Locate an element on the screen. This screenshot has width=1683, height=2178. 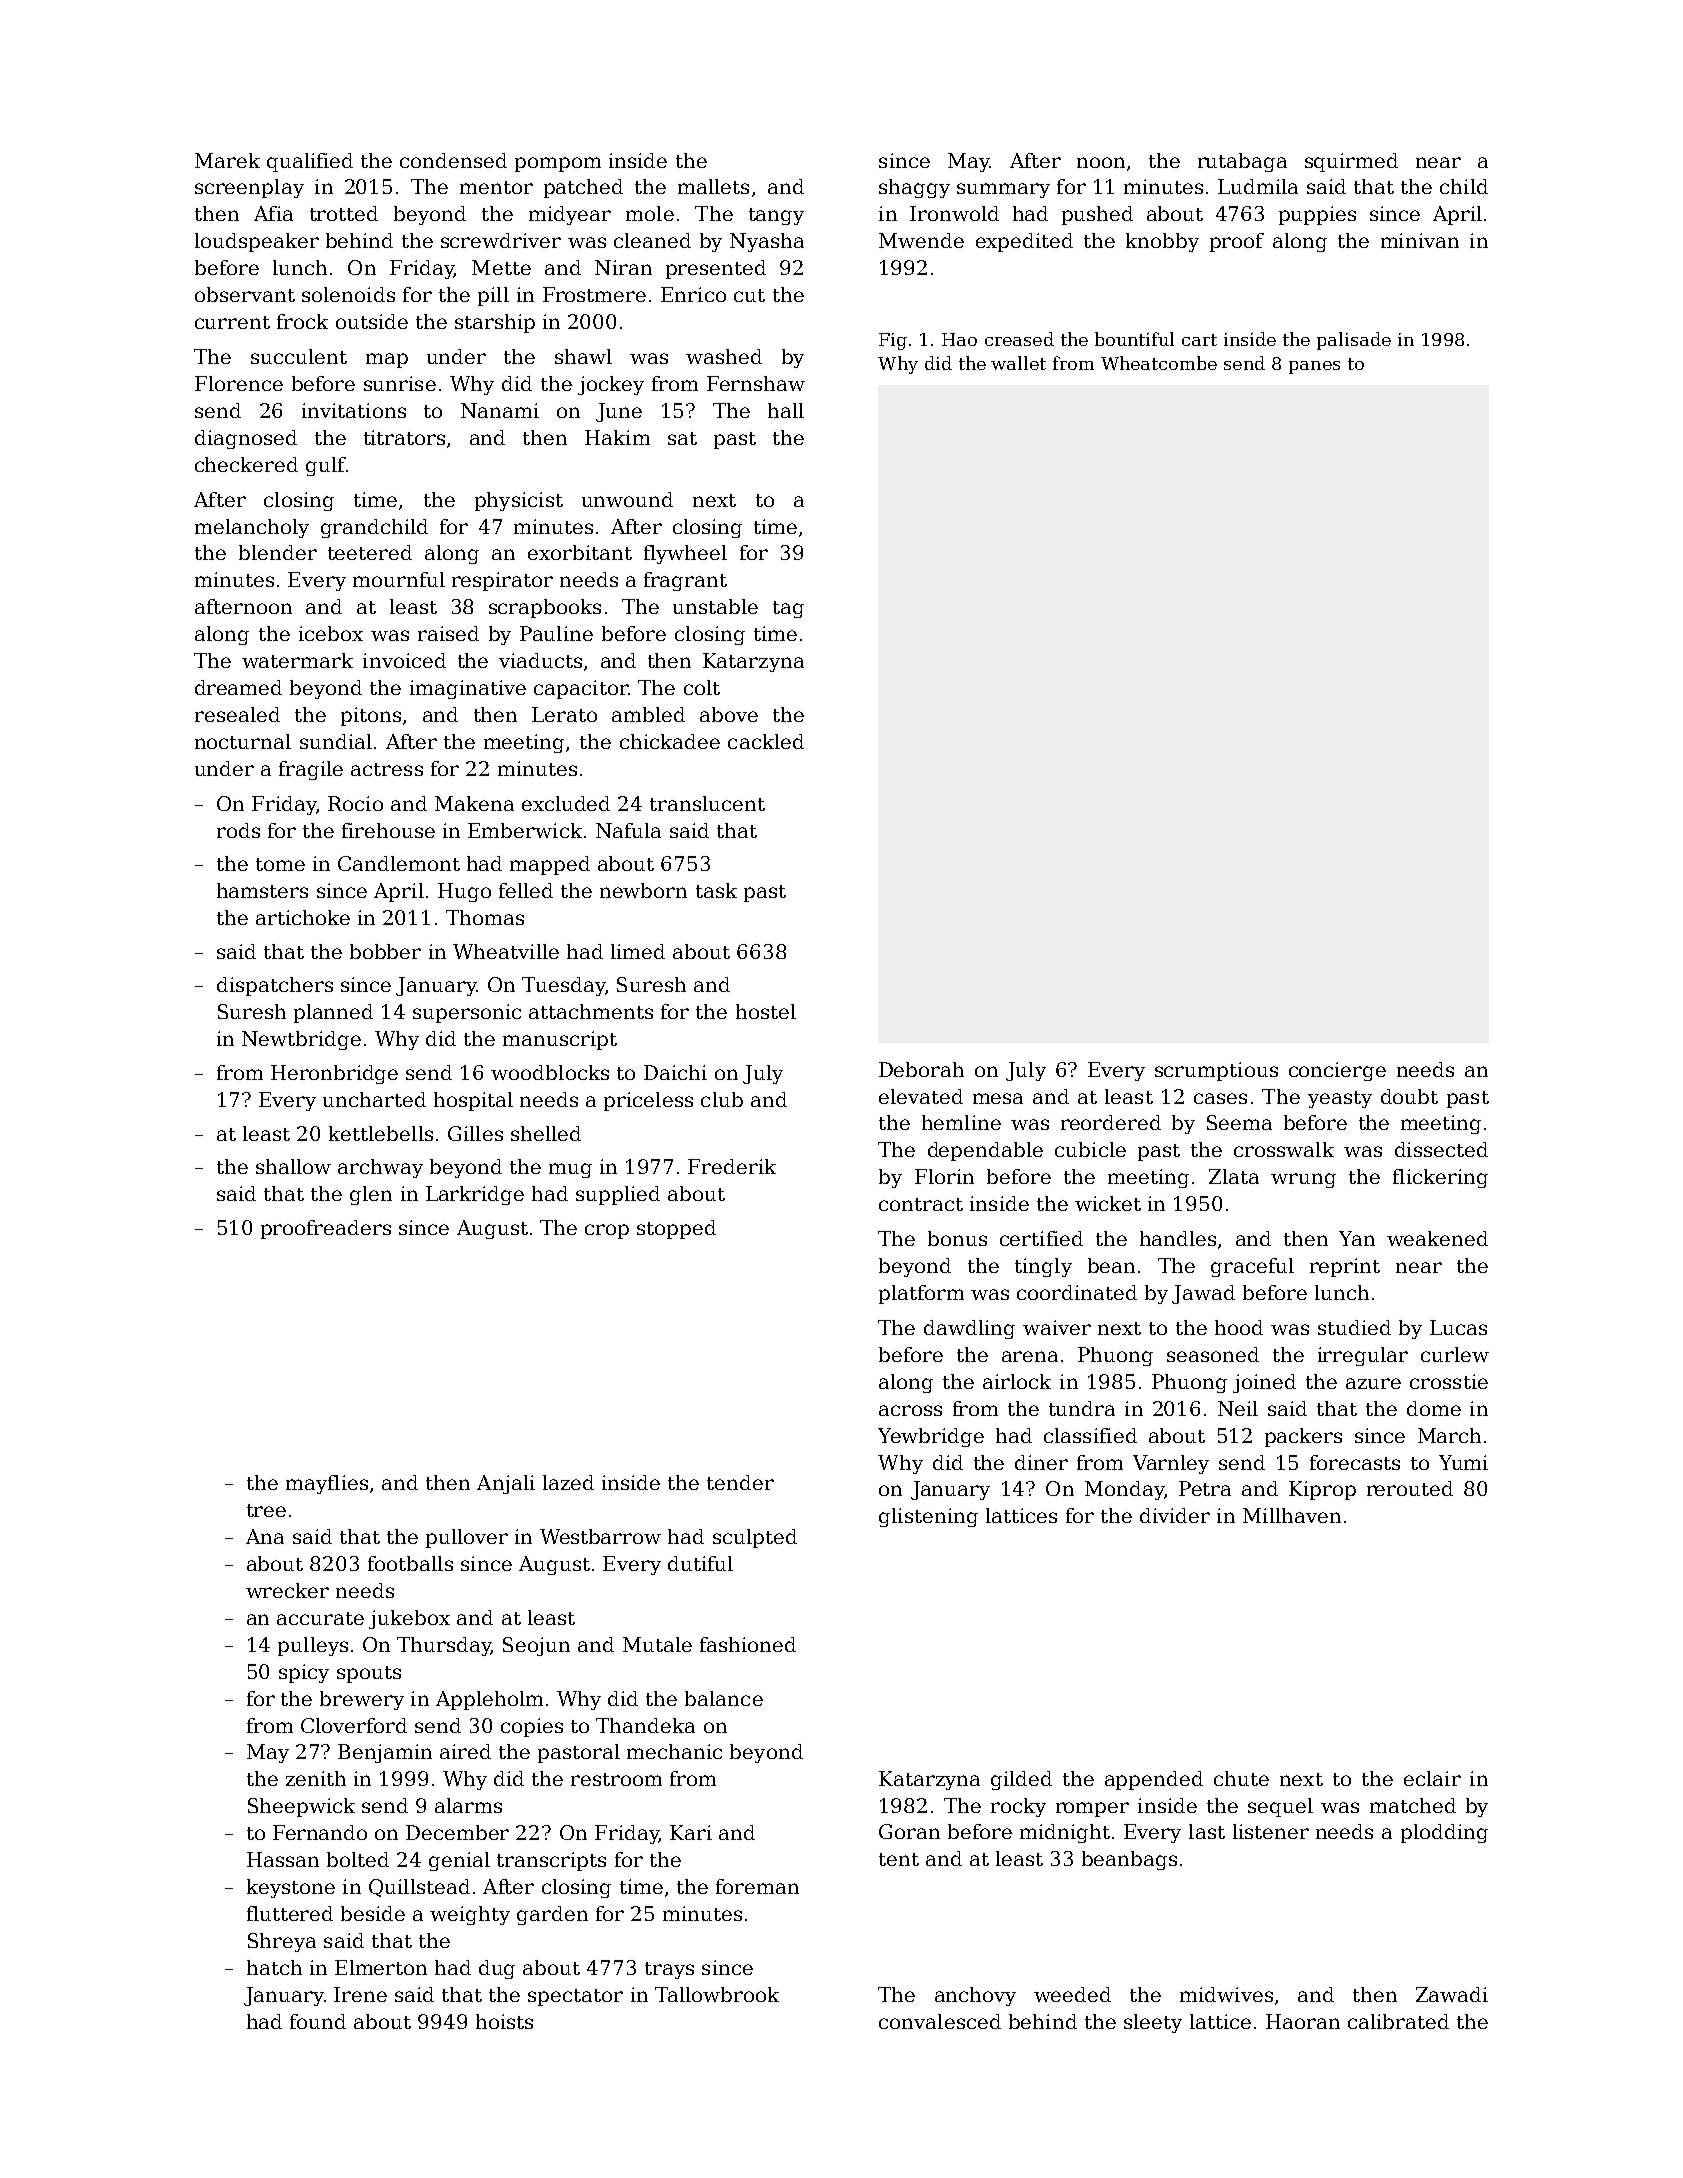
foreman is located at coordinates (757, 1886).
